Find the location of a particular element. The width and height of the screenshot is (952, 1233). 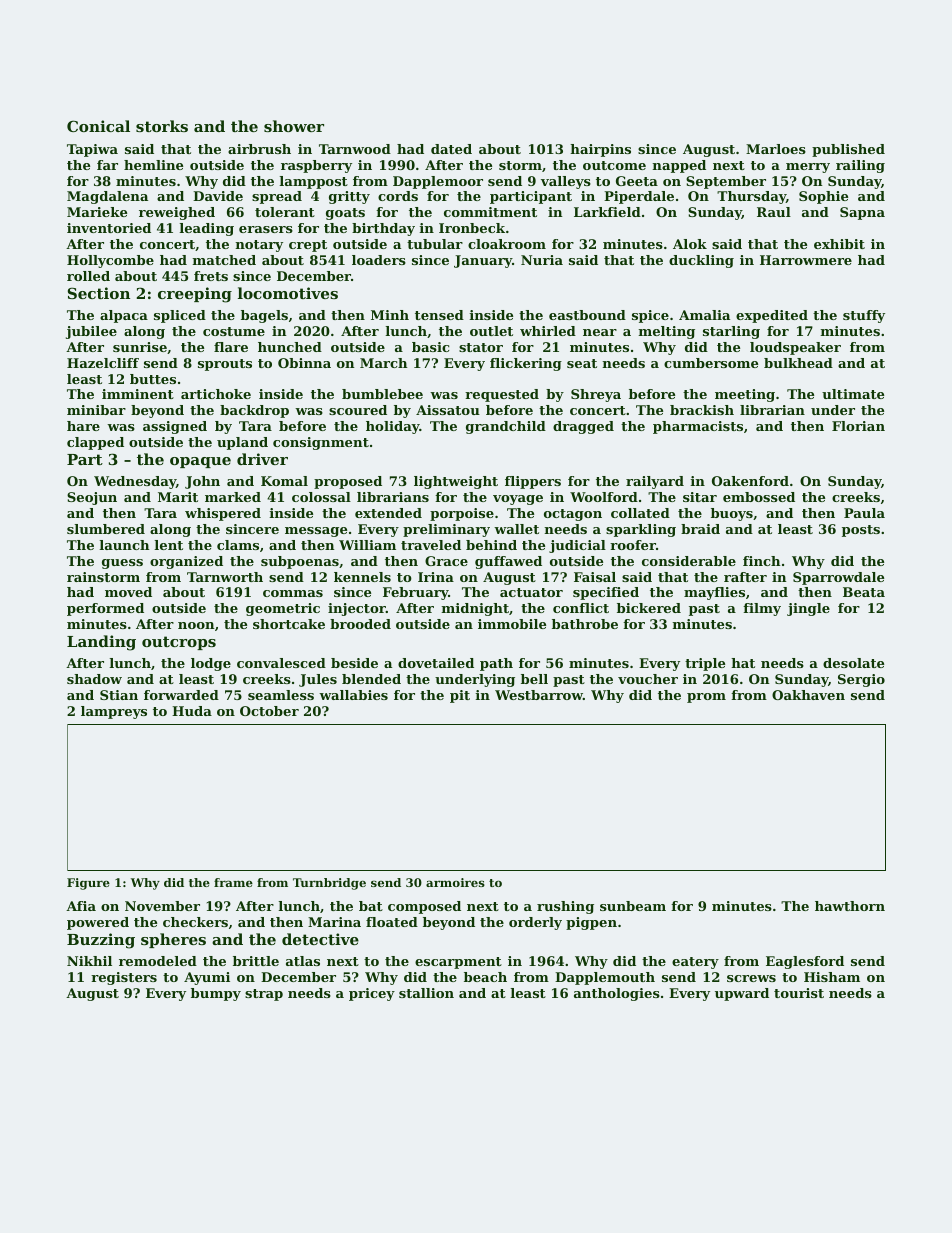

tourist is located at coordinates (799, 993).
